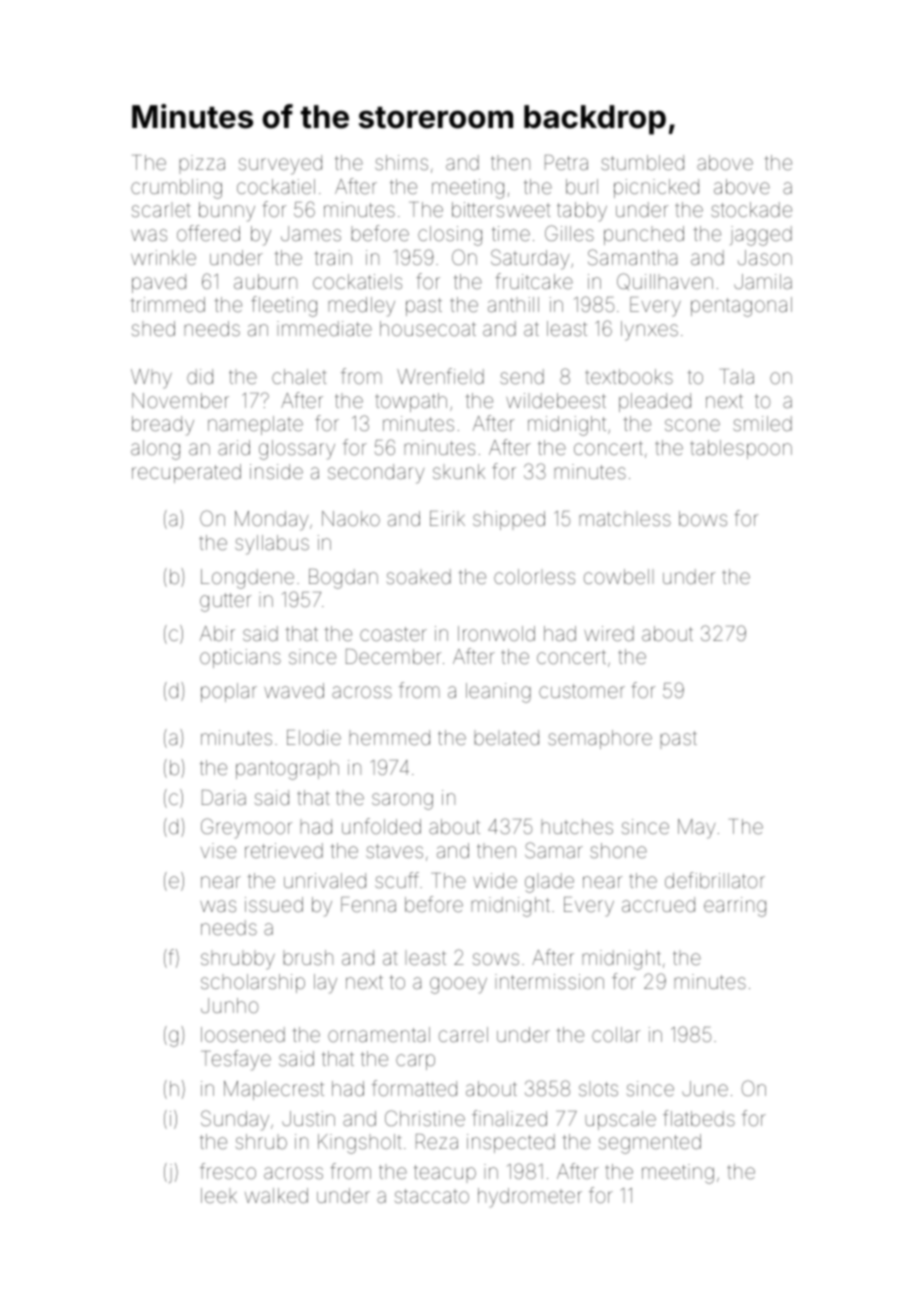 The width and height of the screenshot is (924, 1314). Describe the element at coordinates (284, 306) in the screenshot. I see `fleeting` at that location.
